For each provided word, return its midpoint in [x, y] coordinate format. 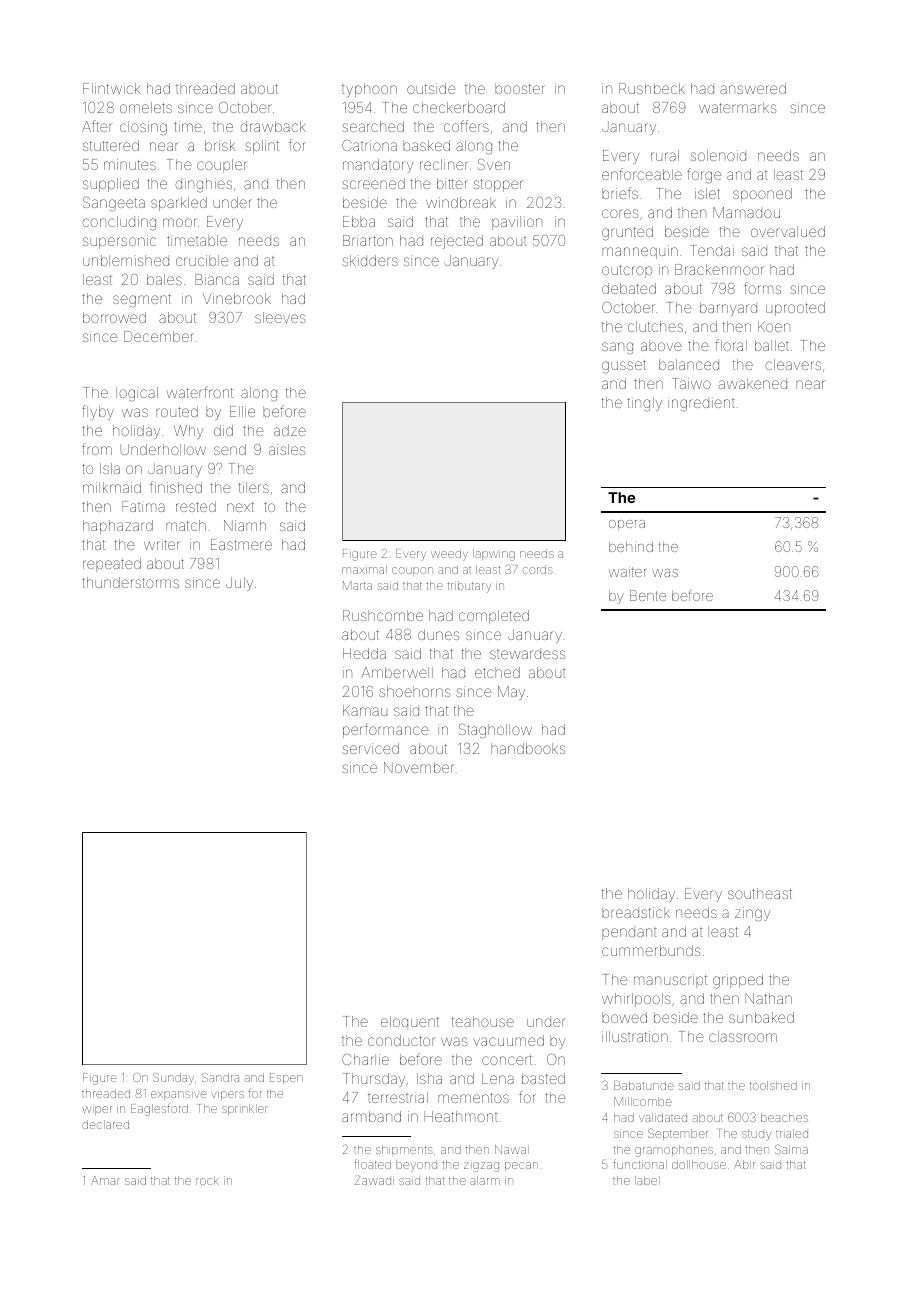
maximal [364, 569]
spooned [762, 195]
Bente [648, 595]
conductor [402, 1040]
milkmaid [112, 487]
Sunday [173, 1079]
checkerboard [459, 107]
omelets [146, 107]
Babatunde [644, 1085]
